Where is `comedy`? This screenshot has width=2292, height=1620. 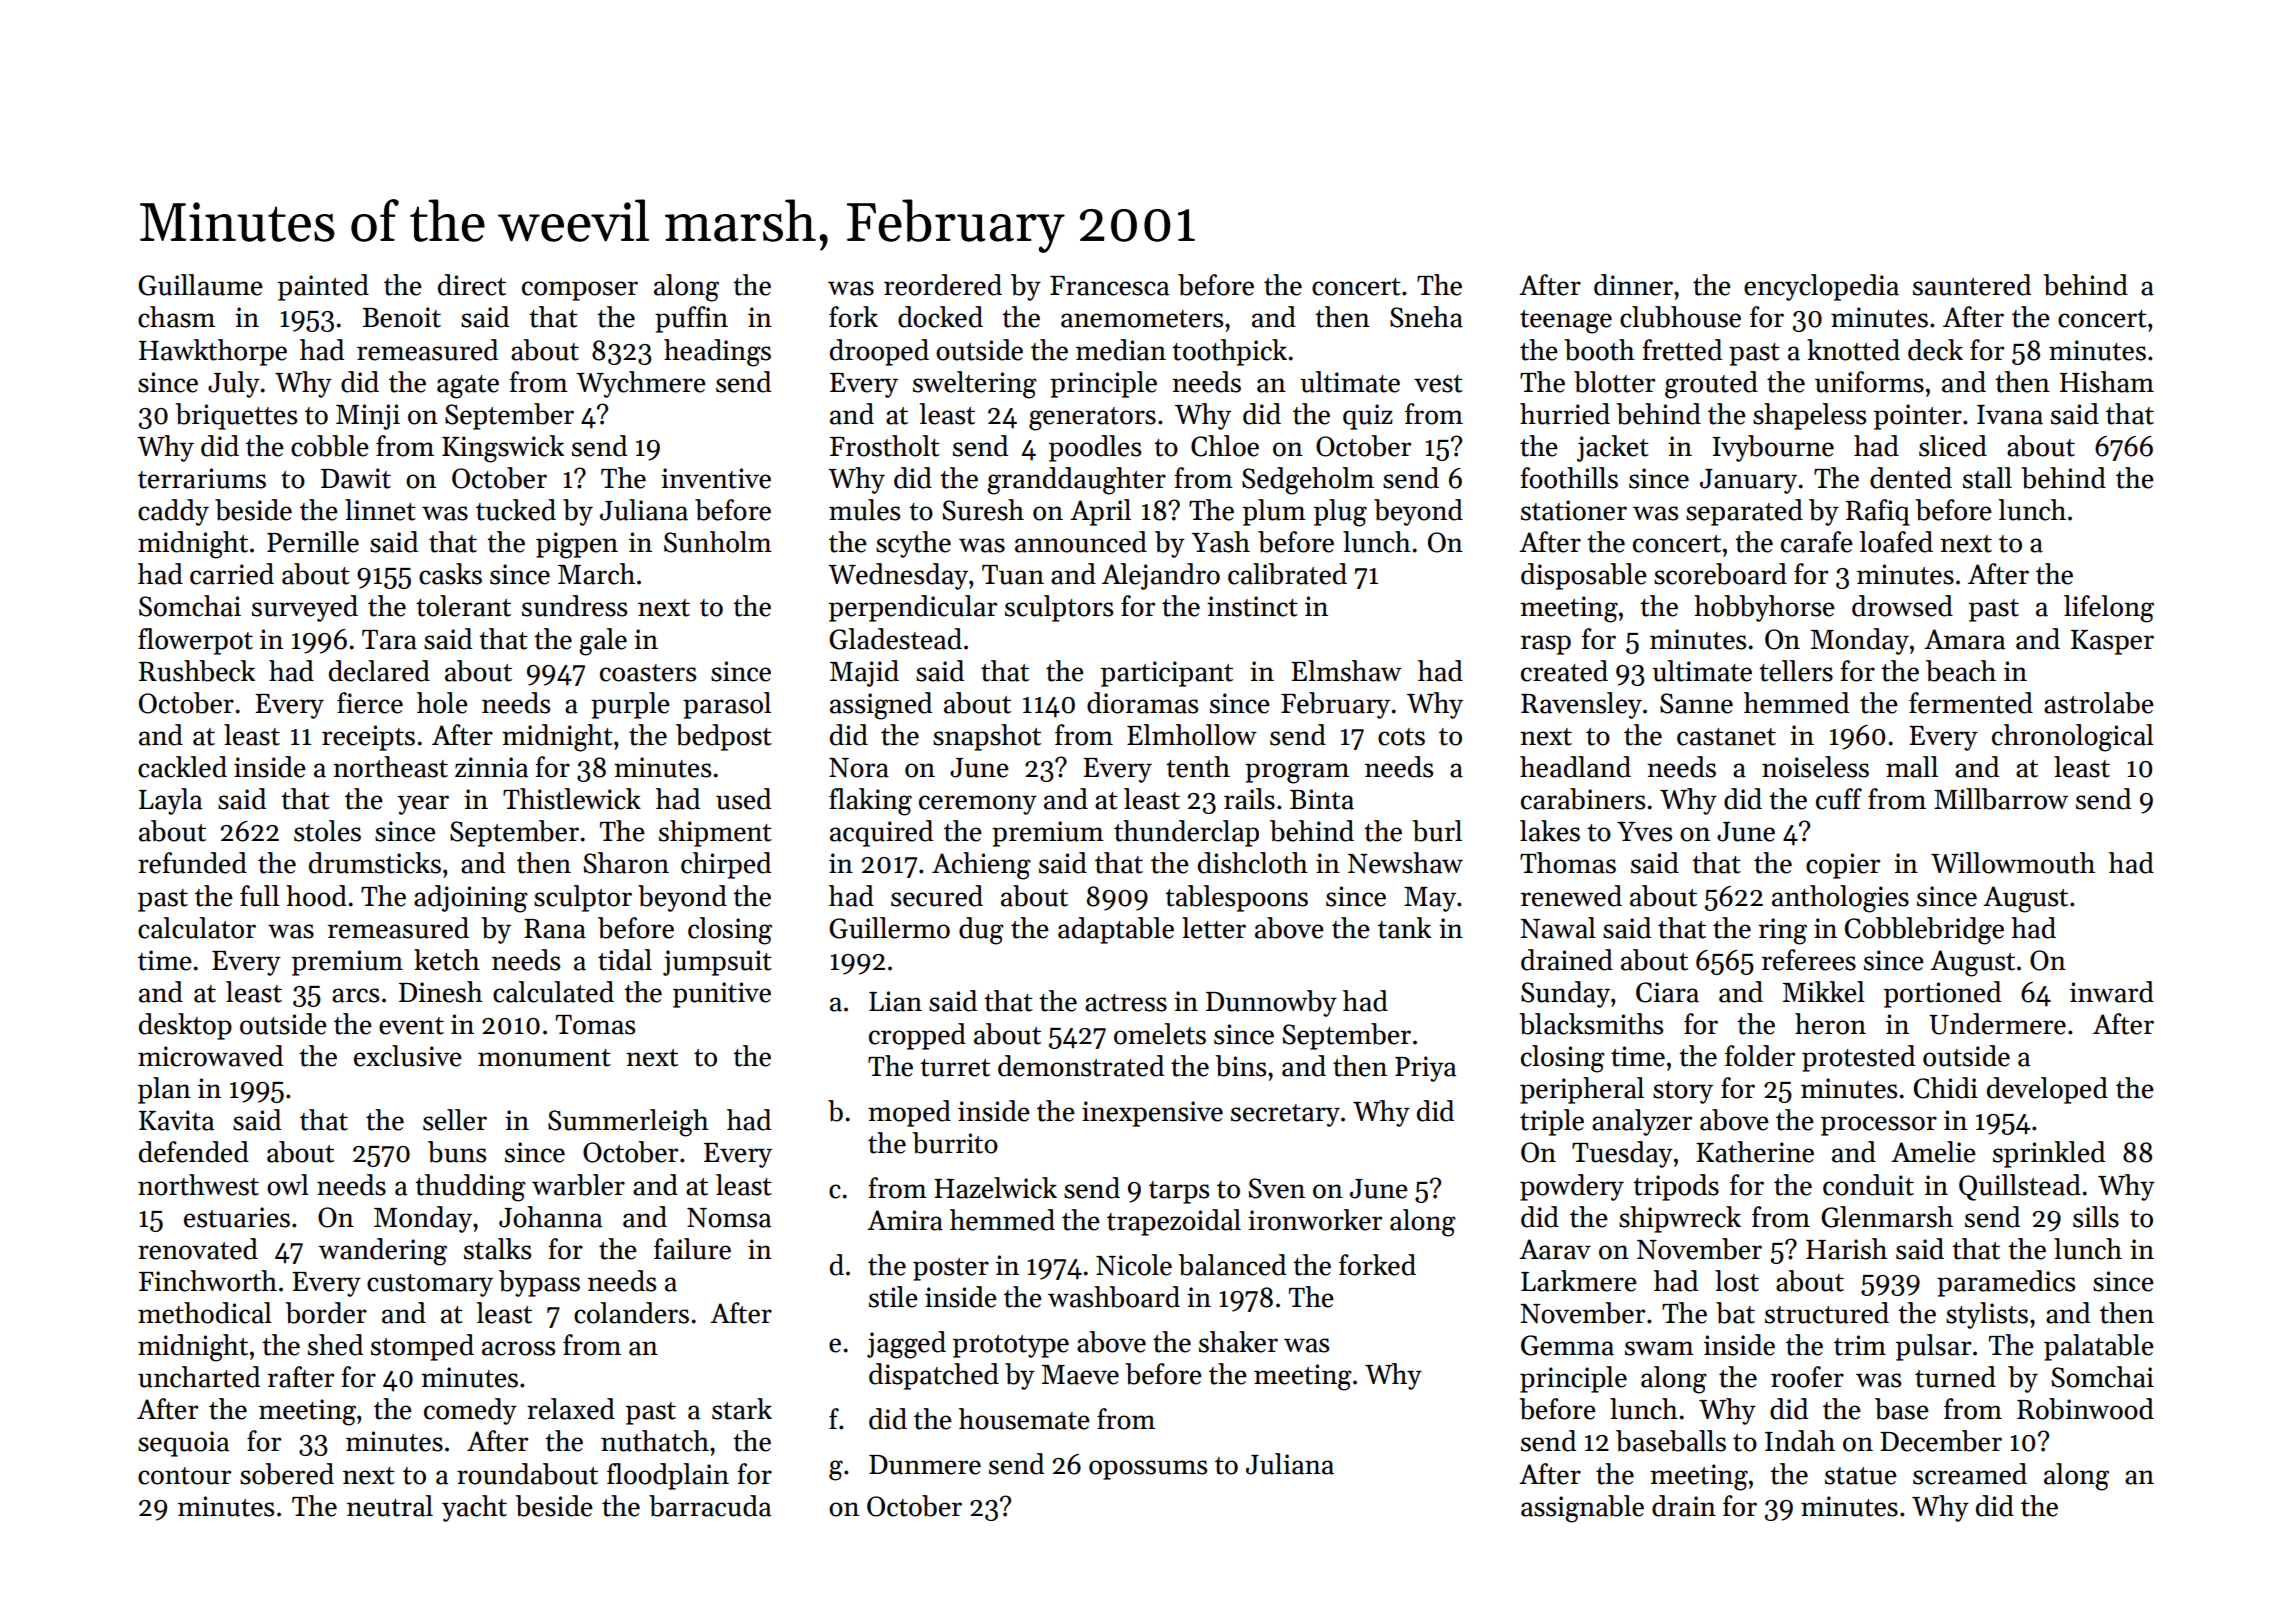
comedy is located at coordinates (470, 1411).
